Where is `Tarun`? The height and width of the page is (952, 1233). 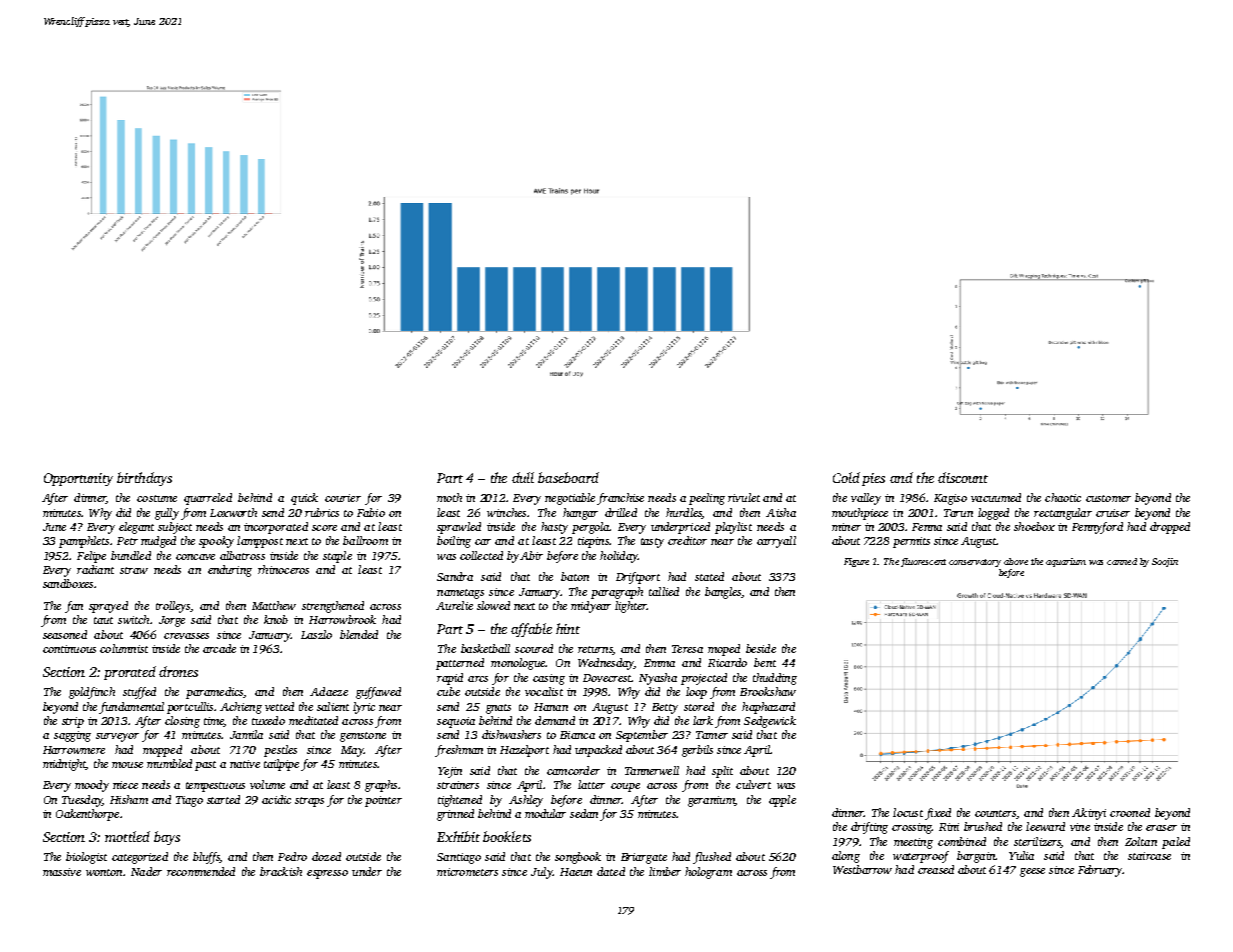
Tarun is located at coordinates (958, 513).
